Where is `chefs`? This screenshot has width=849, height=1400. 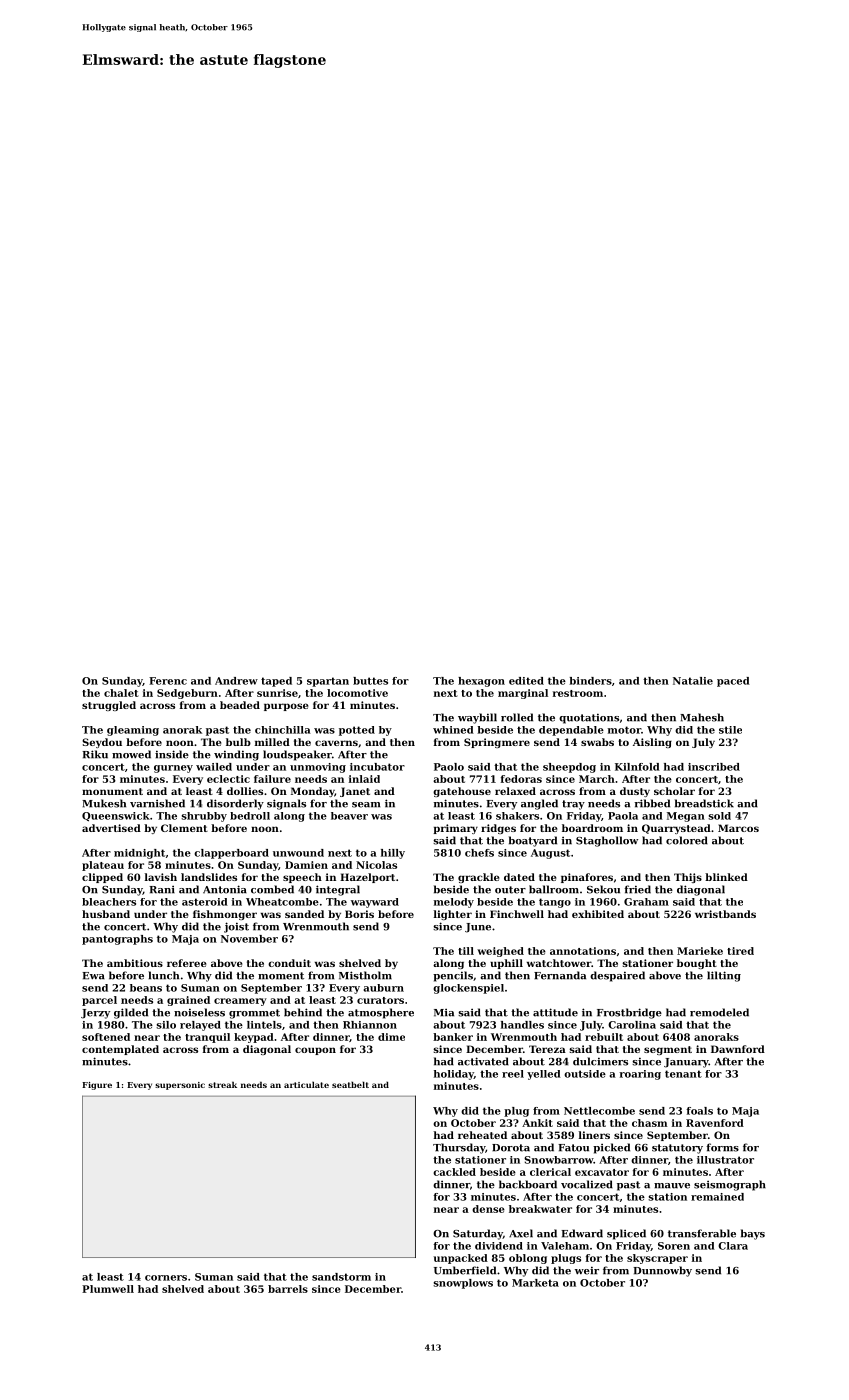
chefs is located at coordinates (479, 853).
